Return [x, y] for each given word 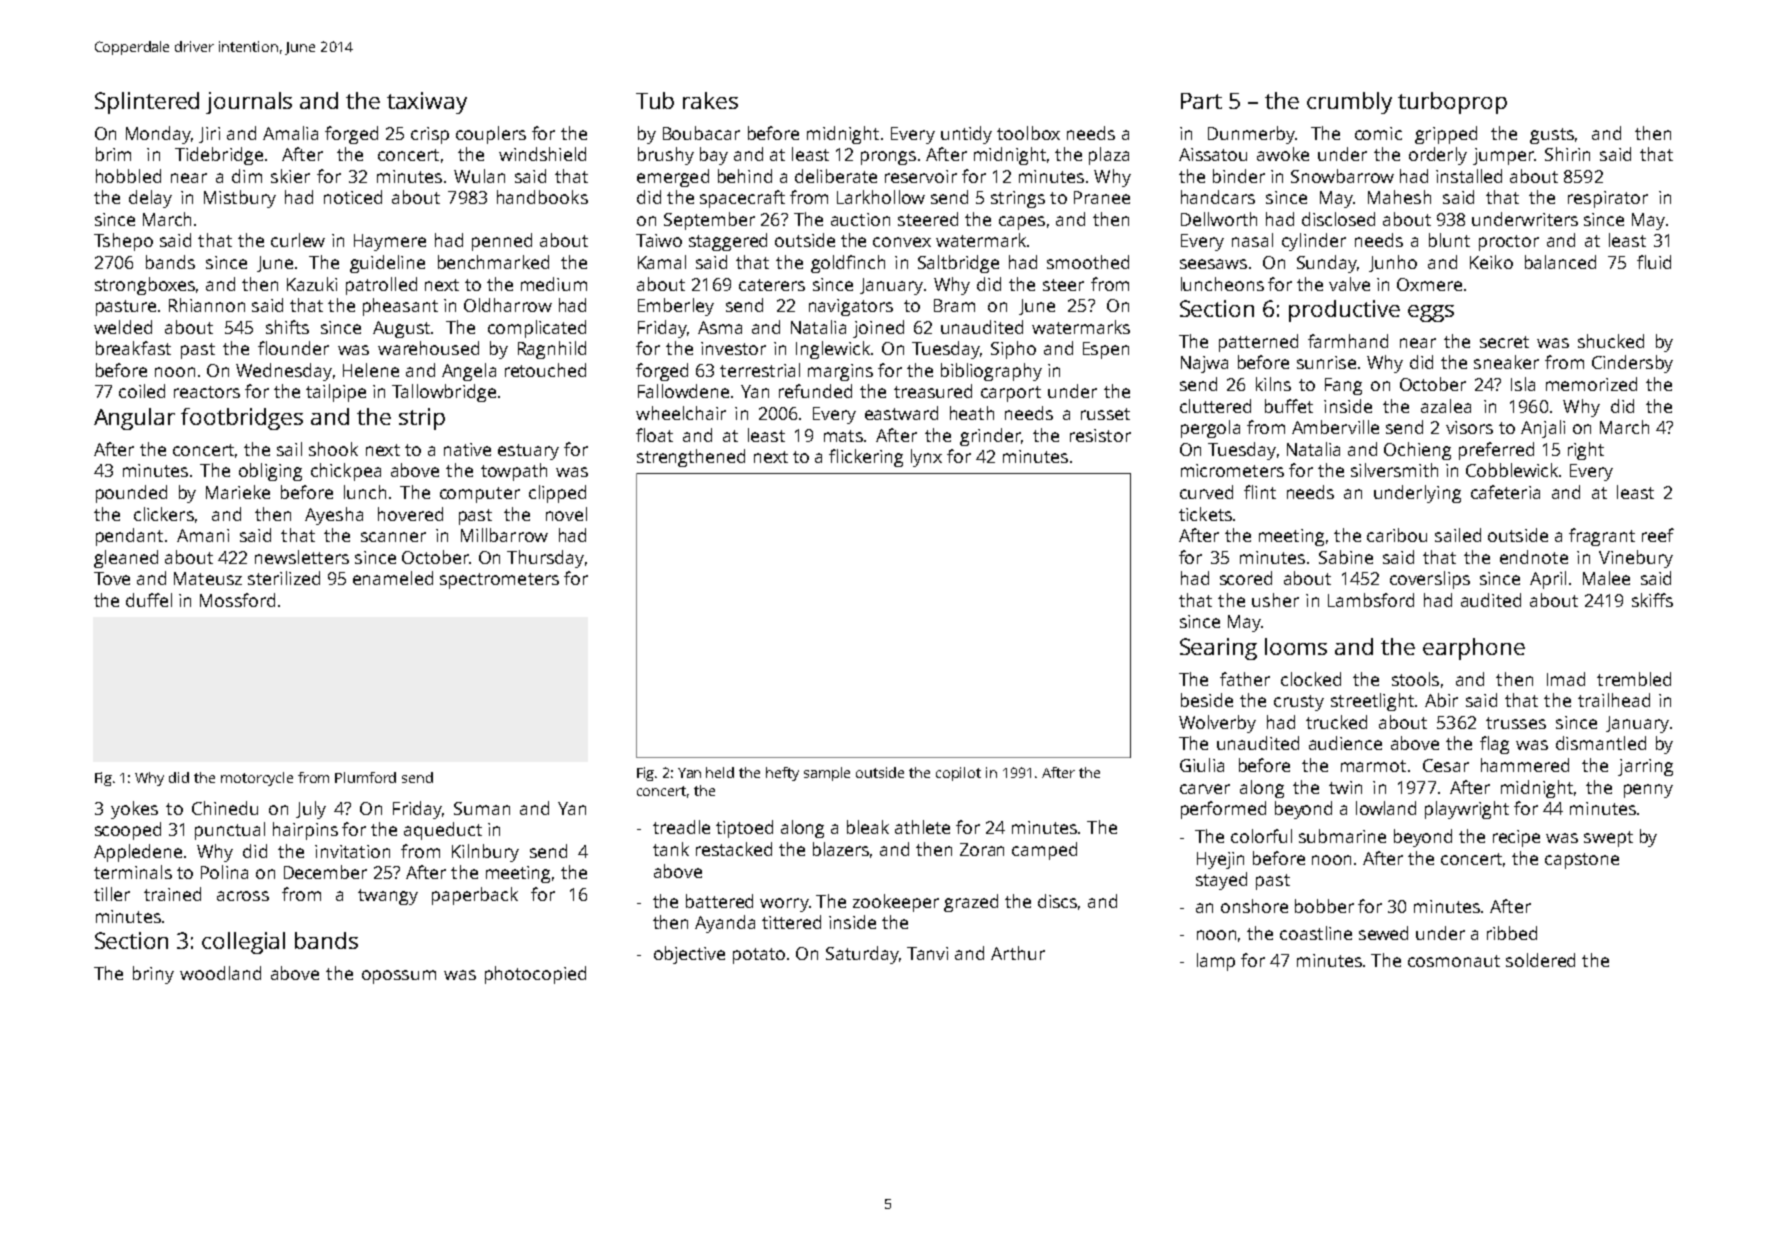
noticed [353, 197]
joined [878, 329]
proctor [1509, 243]
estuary [528, 452]
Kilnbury [485, 853]
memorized [1591, 384]
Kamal [662, 262]
